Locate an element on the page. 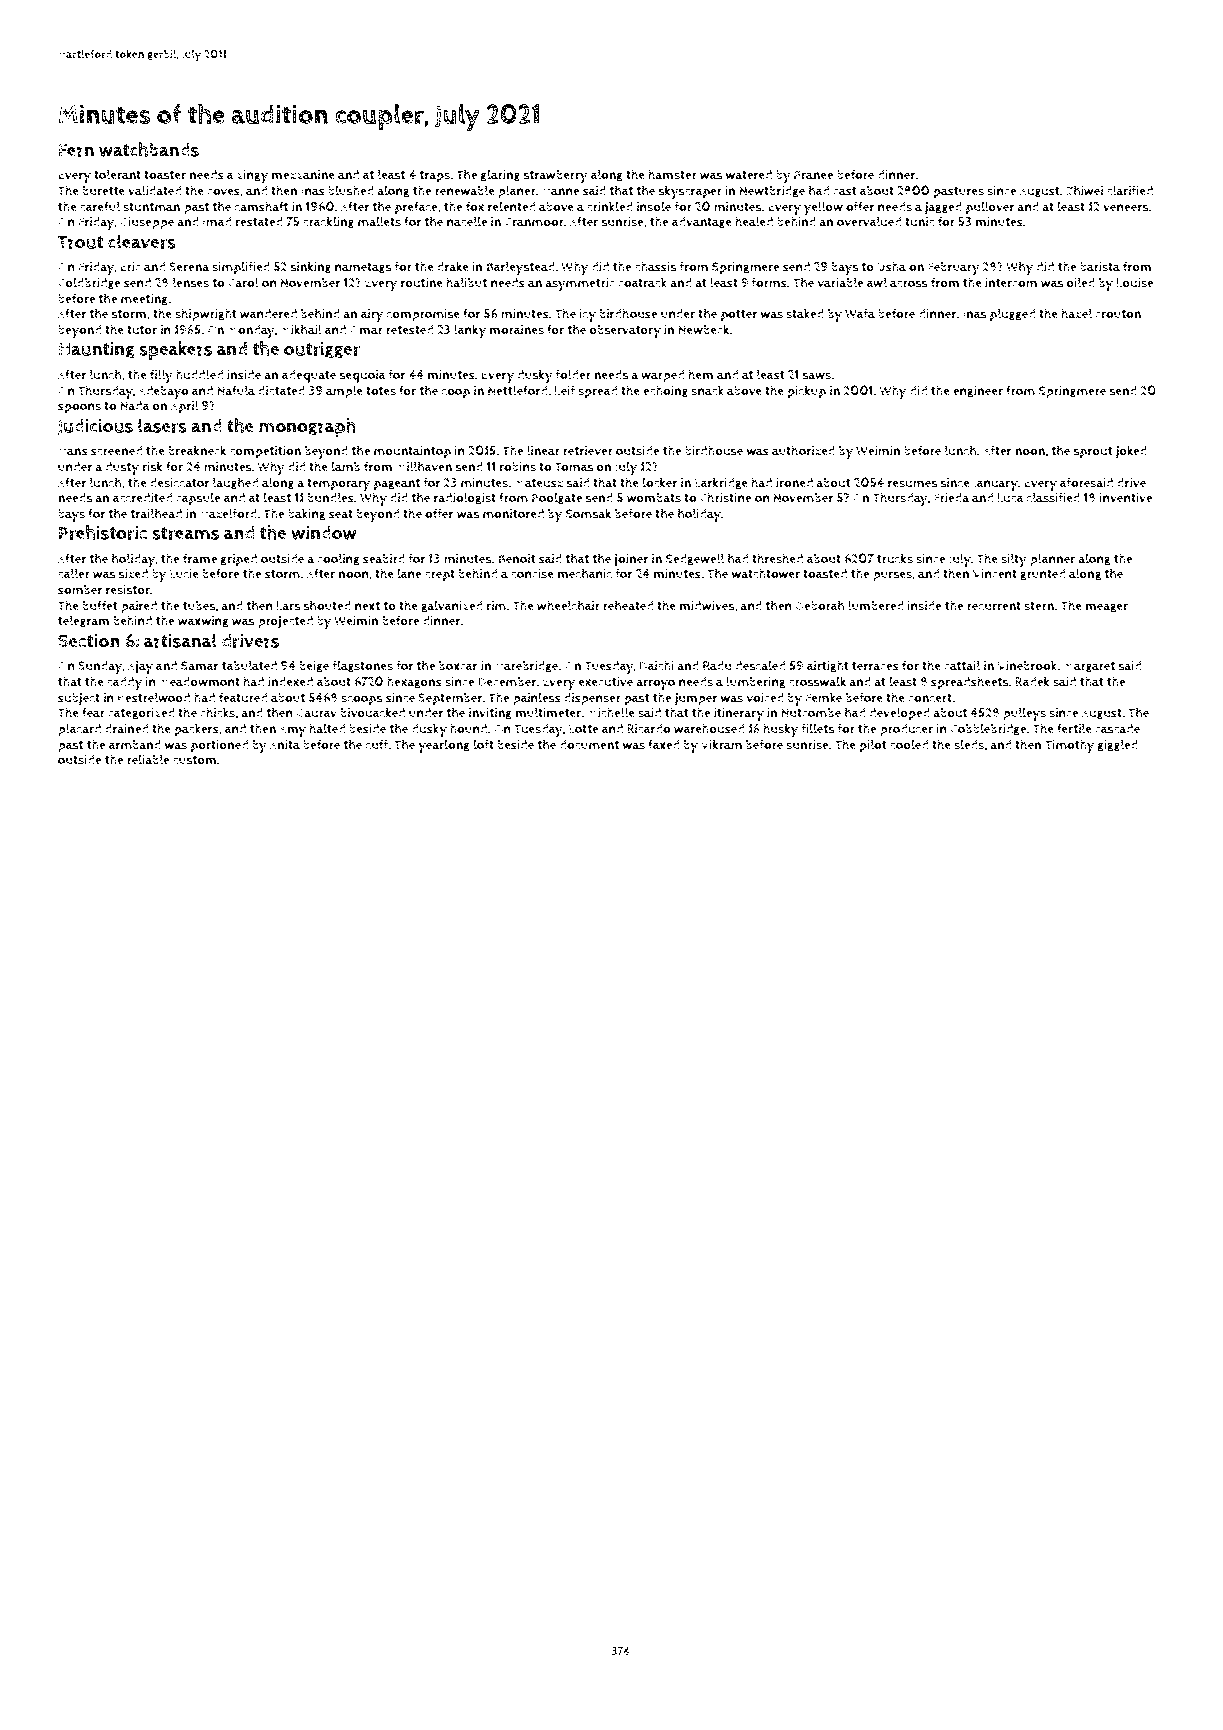  Nettleford is located at coordinates (517, 390).
